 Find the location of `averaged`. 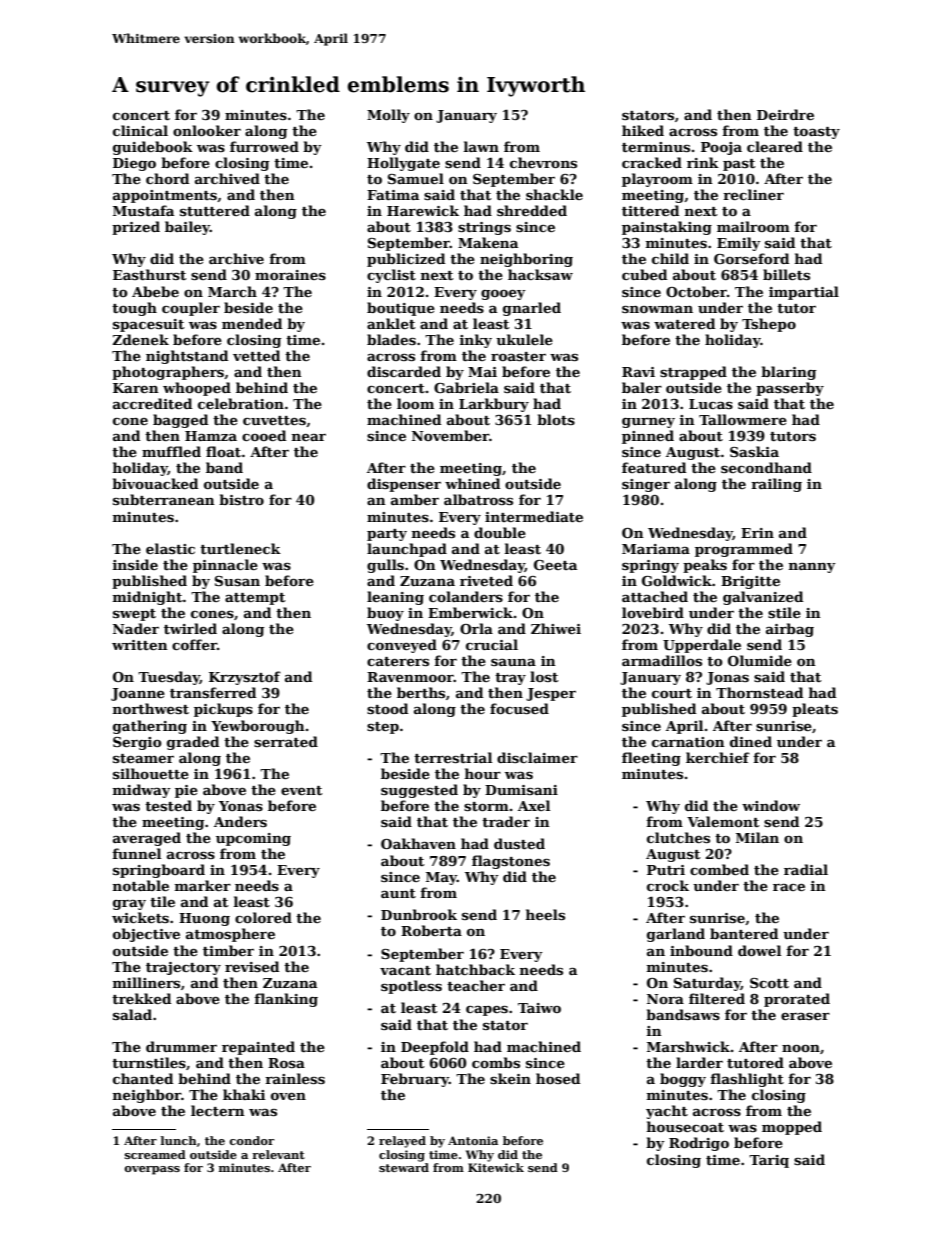

averaged is located at coordinates (147, 839).
